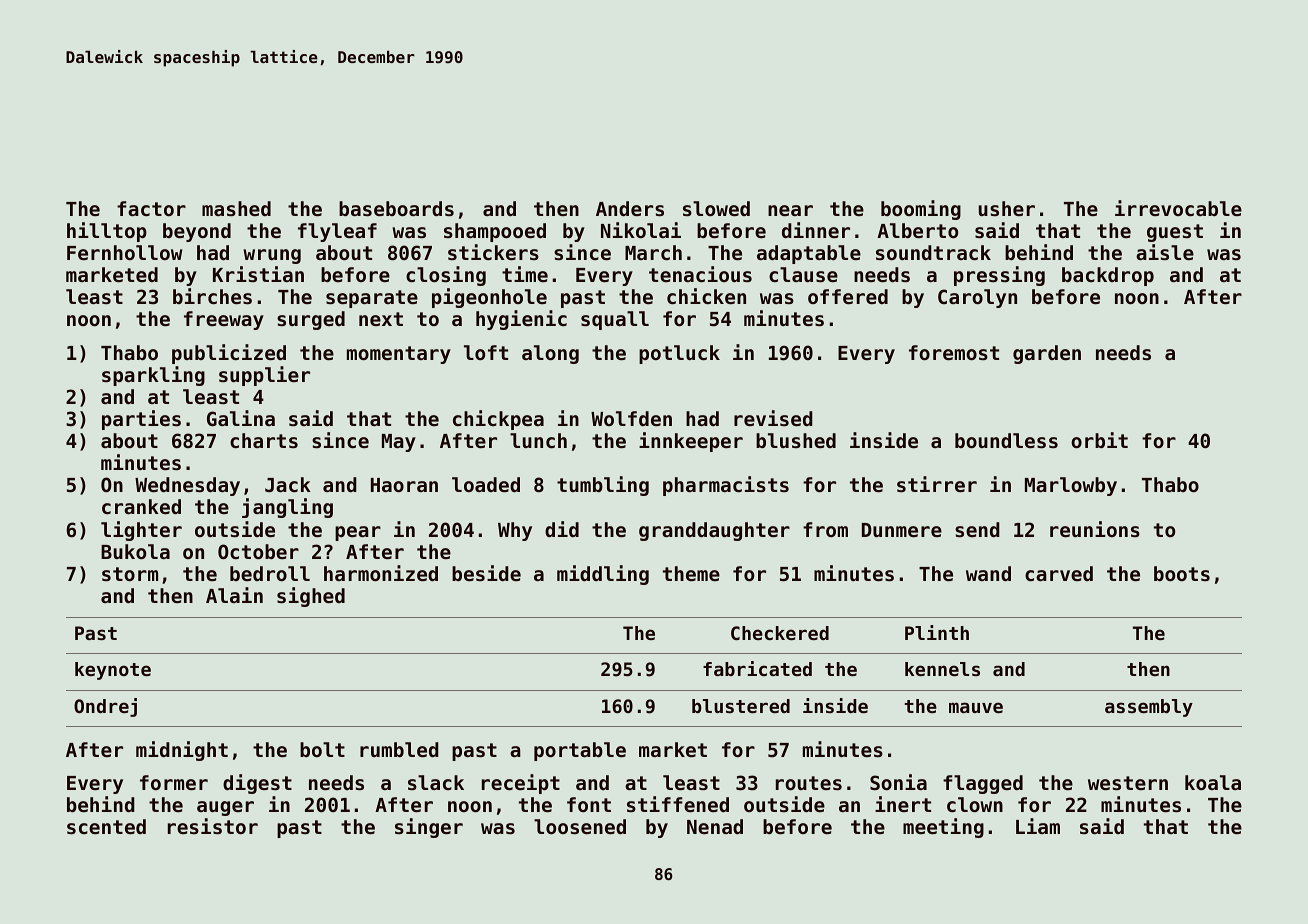 The height and width of the screenshot is (924, 1308). Describe the element at coordinates (983, 784) in the screenshot. I see `flagged` at that location.
